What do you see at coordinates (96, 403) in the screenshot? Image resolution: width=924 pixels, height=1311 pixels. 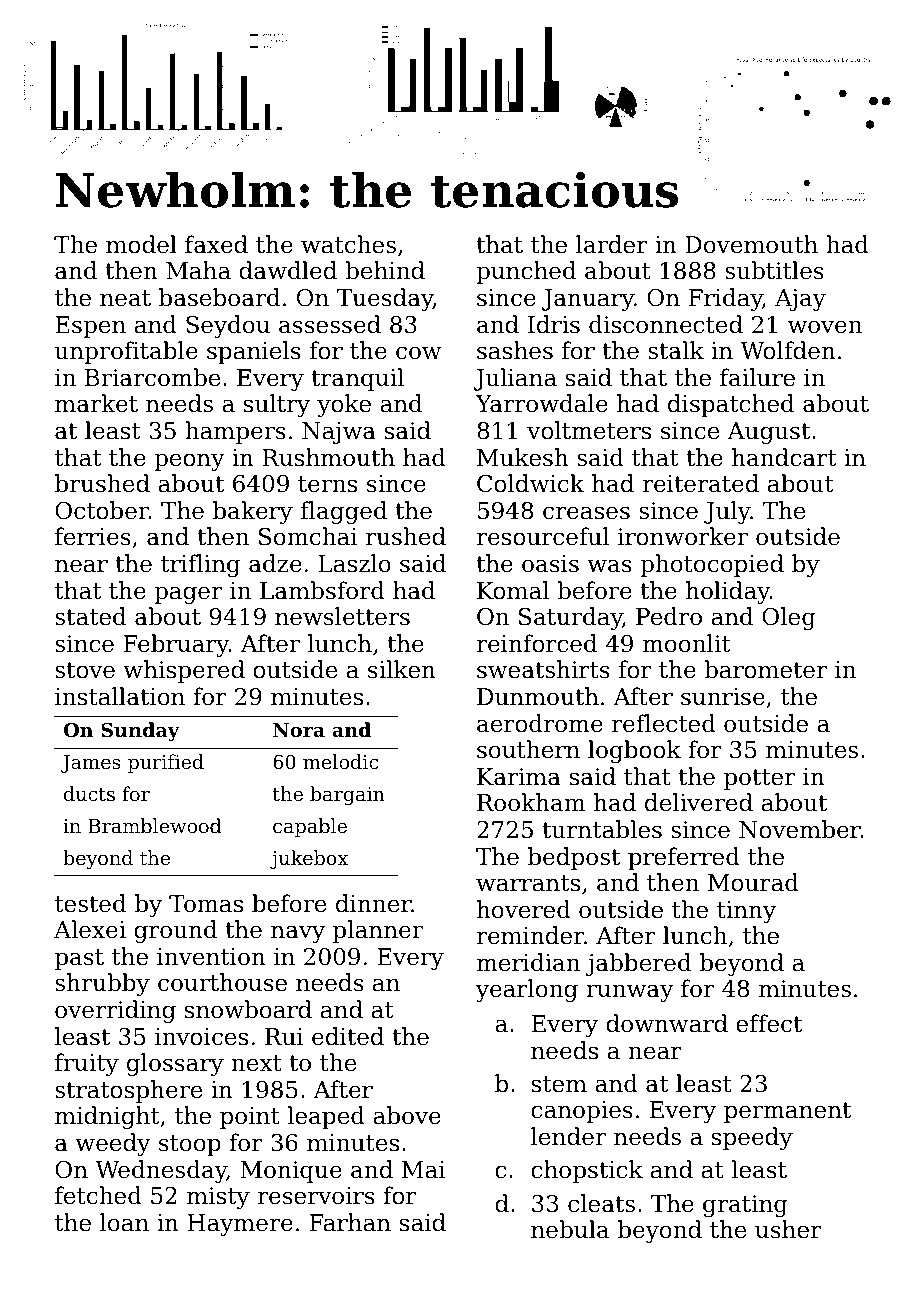 I see `market` at bounding box center [96, 403].
